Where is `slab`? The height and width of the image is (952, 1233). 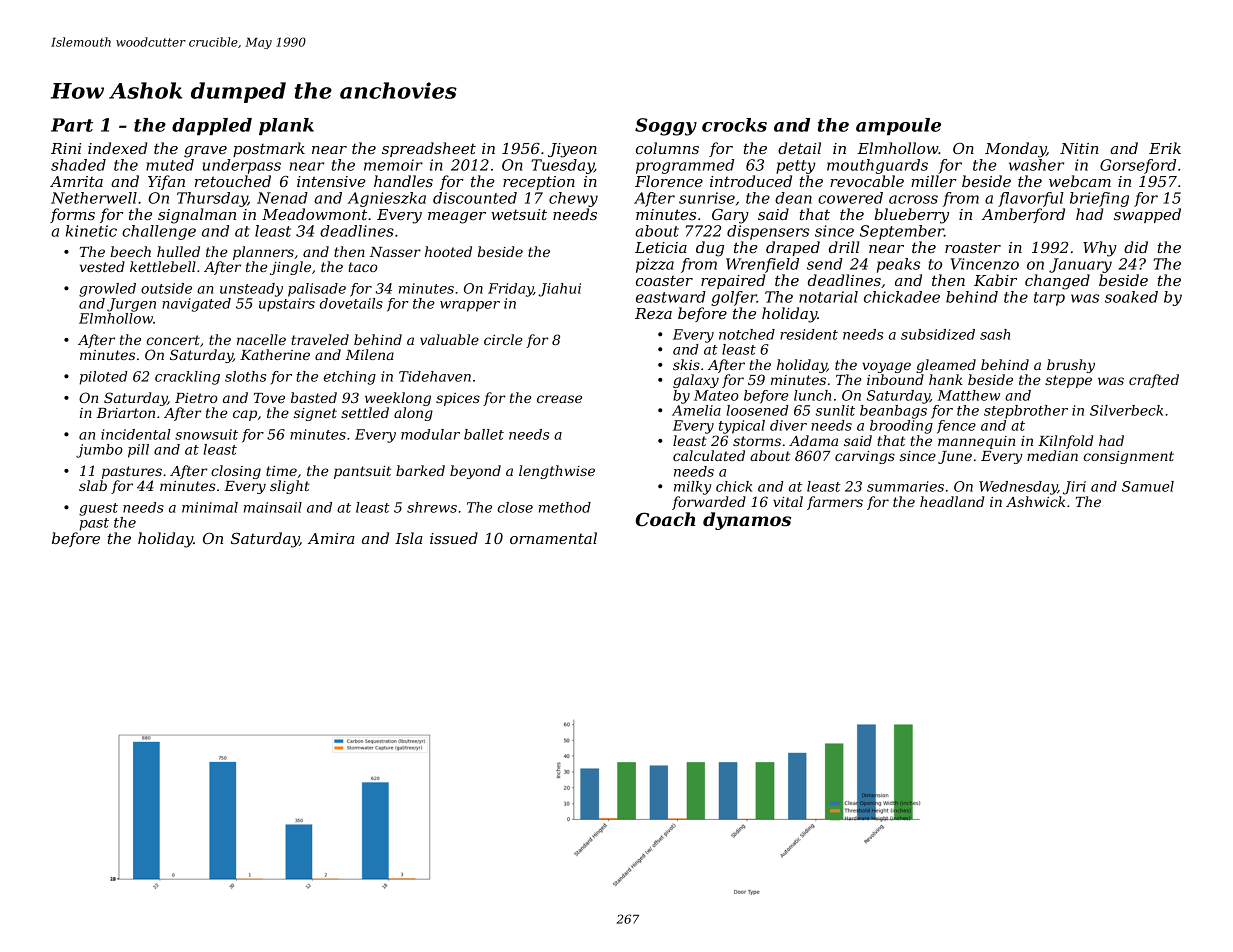 slab is located at coordinates (93, 485).
